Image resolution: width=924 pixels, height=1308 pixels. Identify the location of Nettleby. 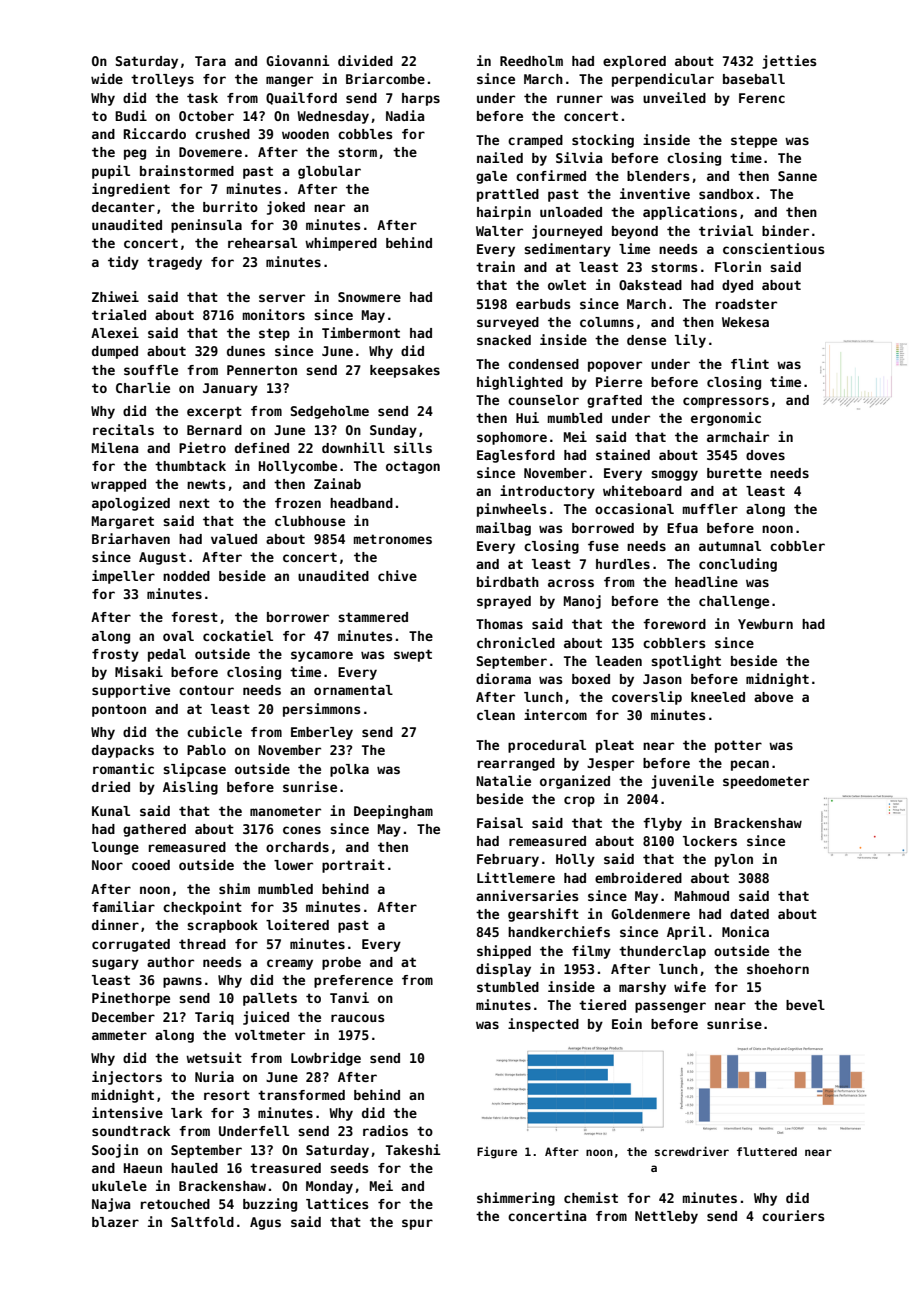
(666, 1217).
